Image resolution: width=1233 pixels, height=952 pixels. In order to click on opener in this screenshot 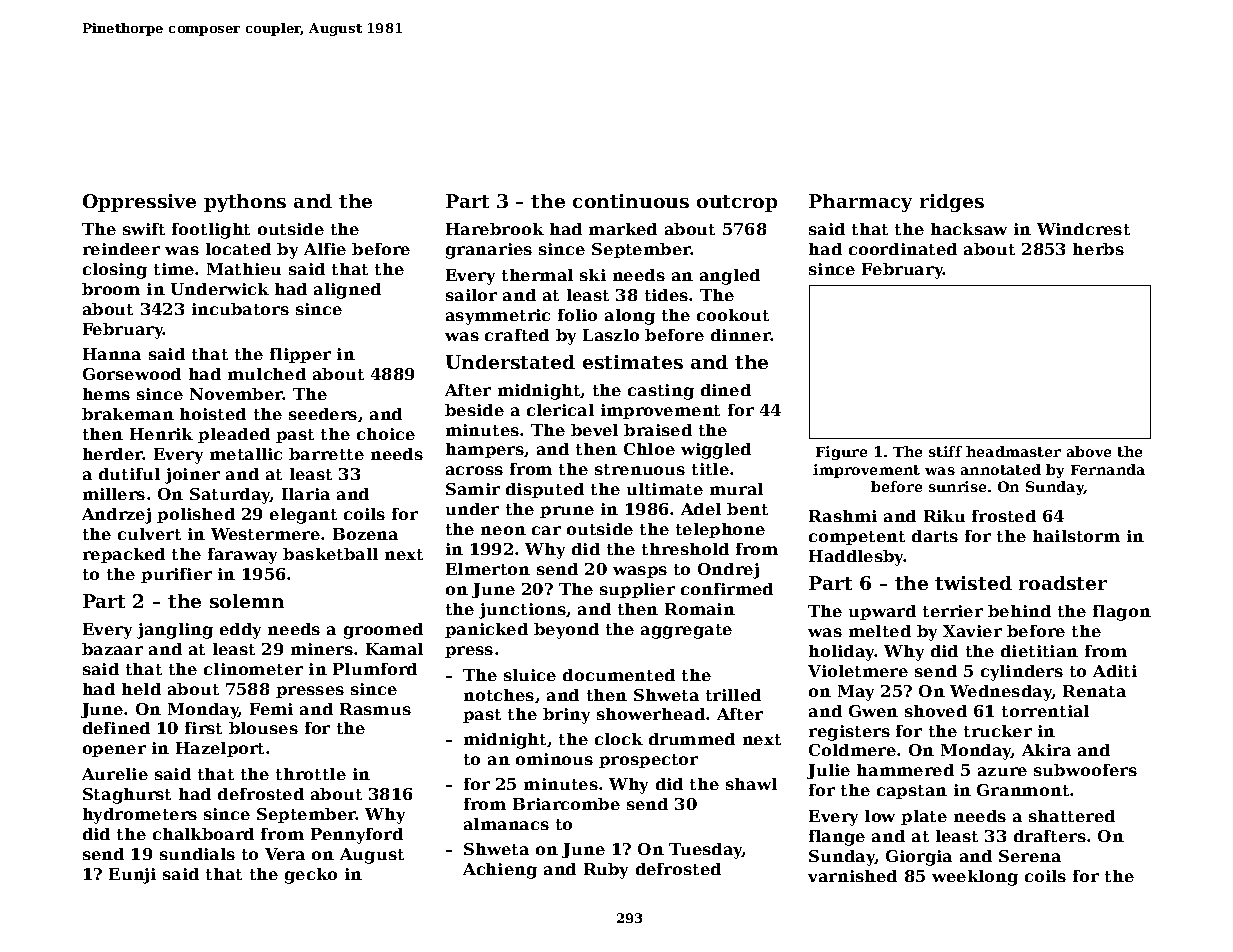, I will do `click(114, 751)`.
